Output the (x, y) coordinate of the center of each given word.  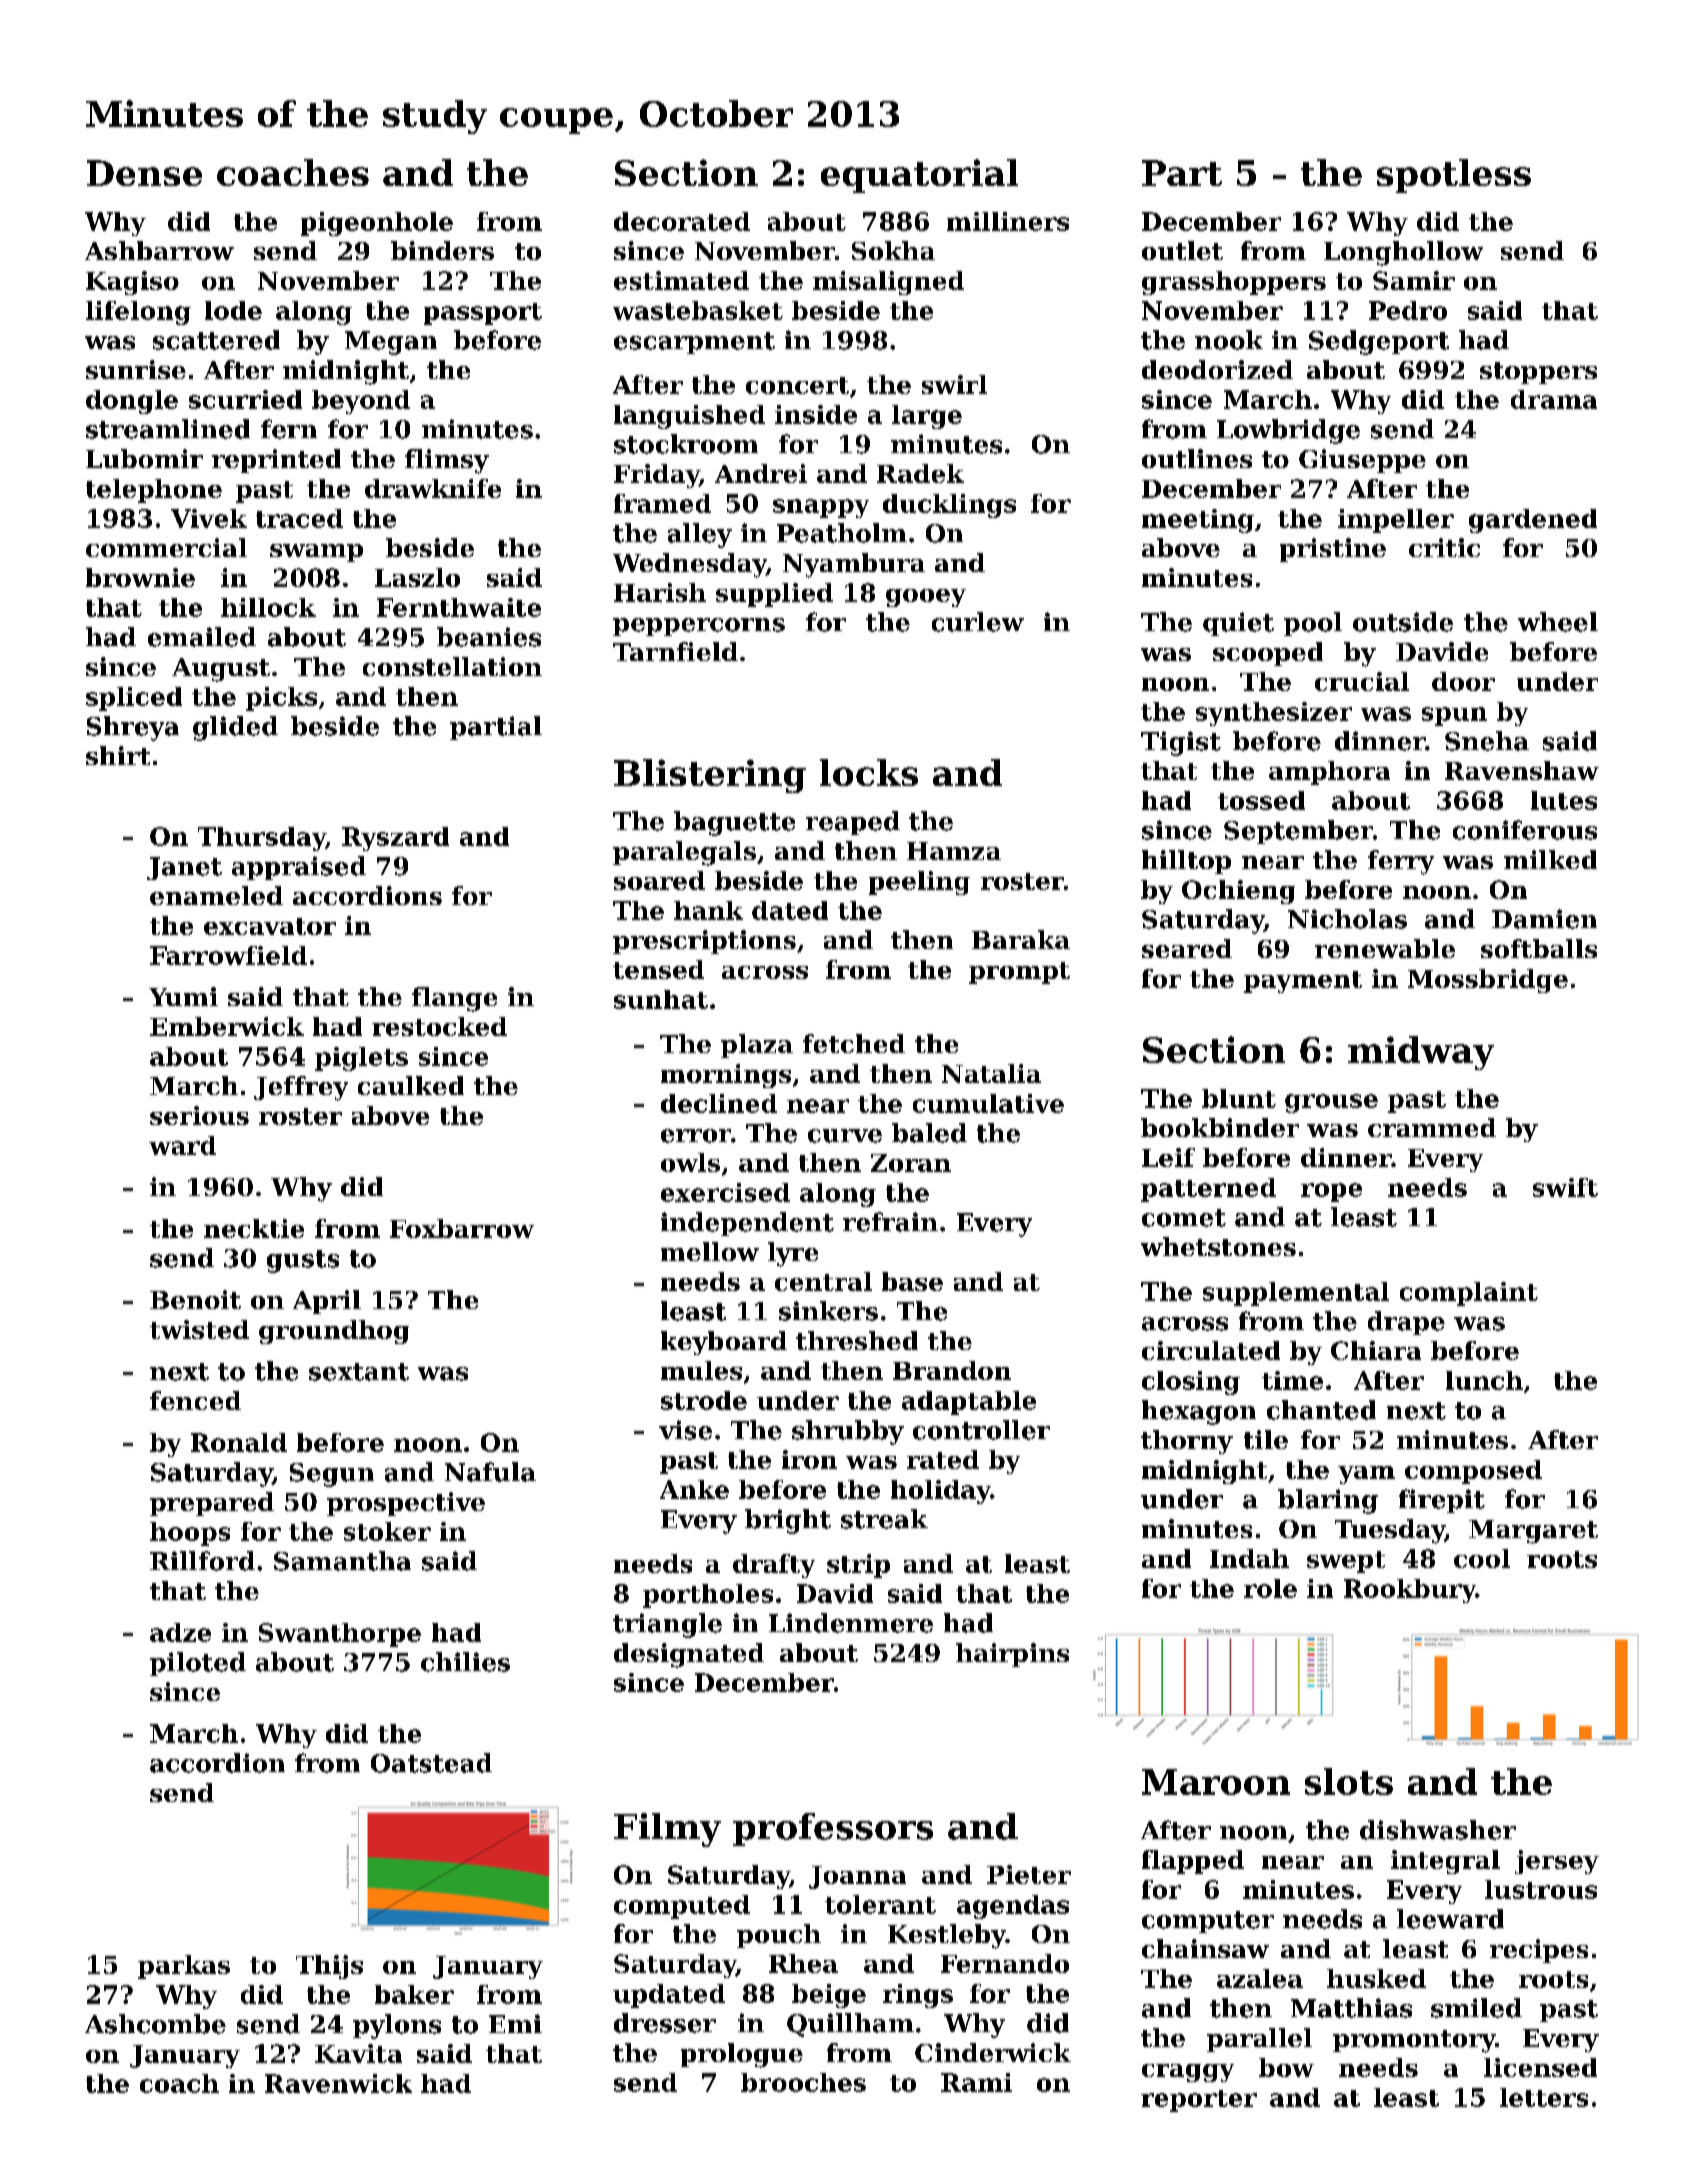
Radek (920, 473)
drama (1554, 399)
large (927, 417)
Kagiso (132, 283)
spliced (134, 699)
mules (701, 1370)
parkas (184, 1967)
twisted (199, 1329)
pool (1313, 624)
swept (1346, 1562)
